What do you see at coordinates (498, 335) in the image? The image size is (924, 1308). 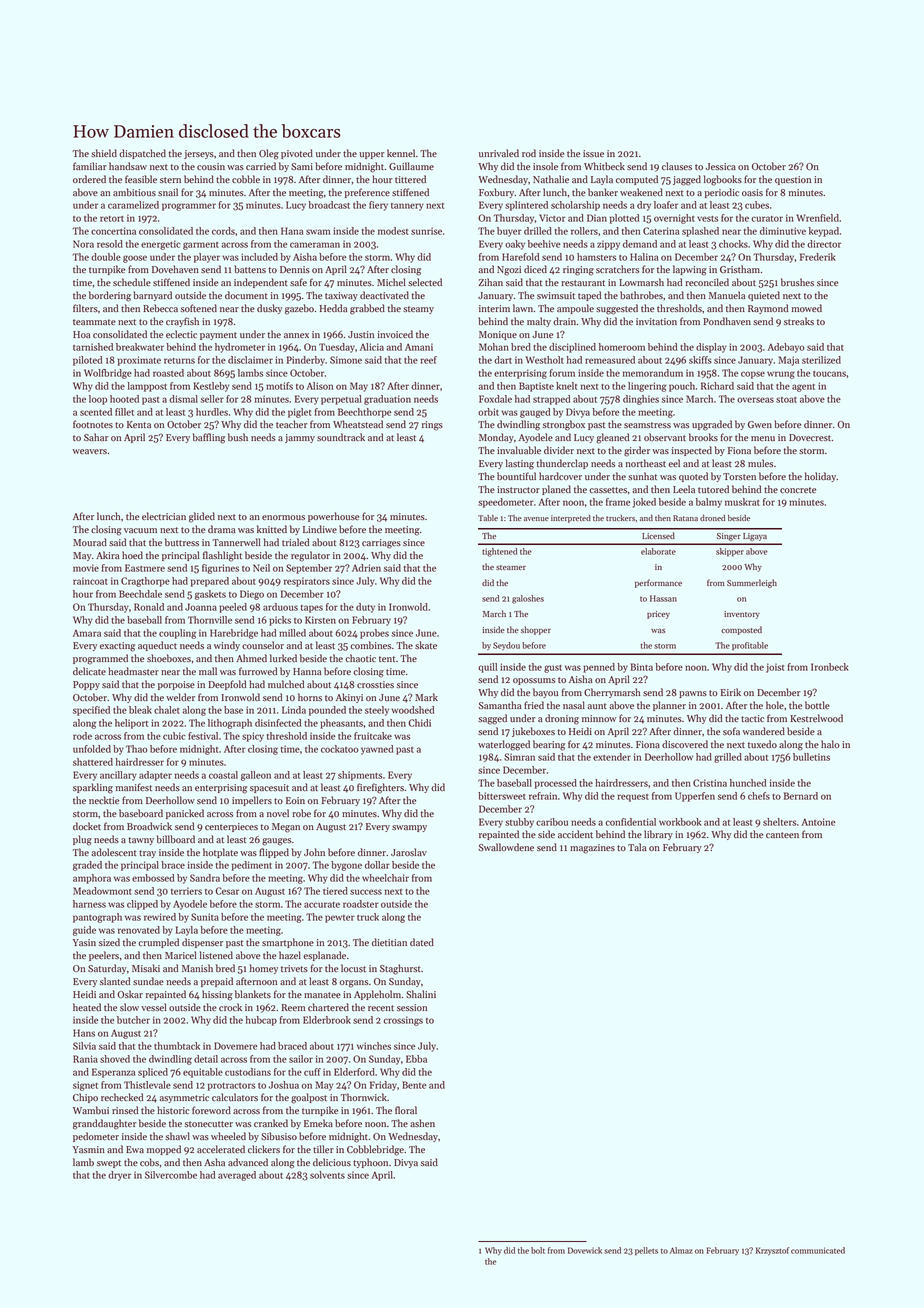 I see `Monique` at bounding box center [498, 335].
